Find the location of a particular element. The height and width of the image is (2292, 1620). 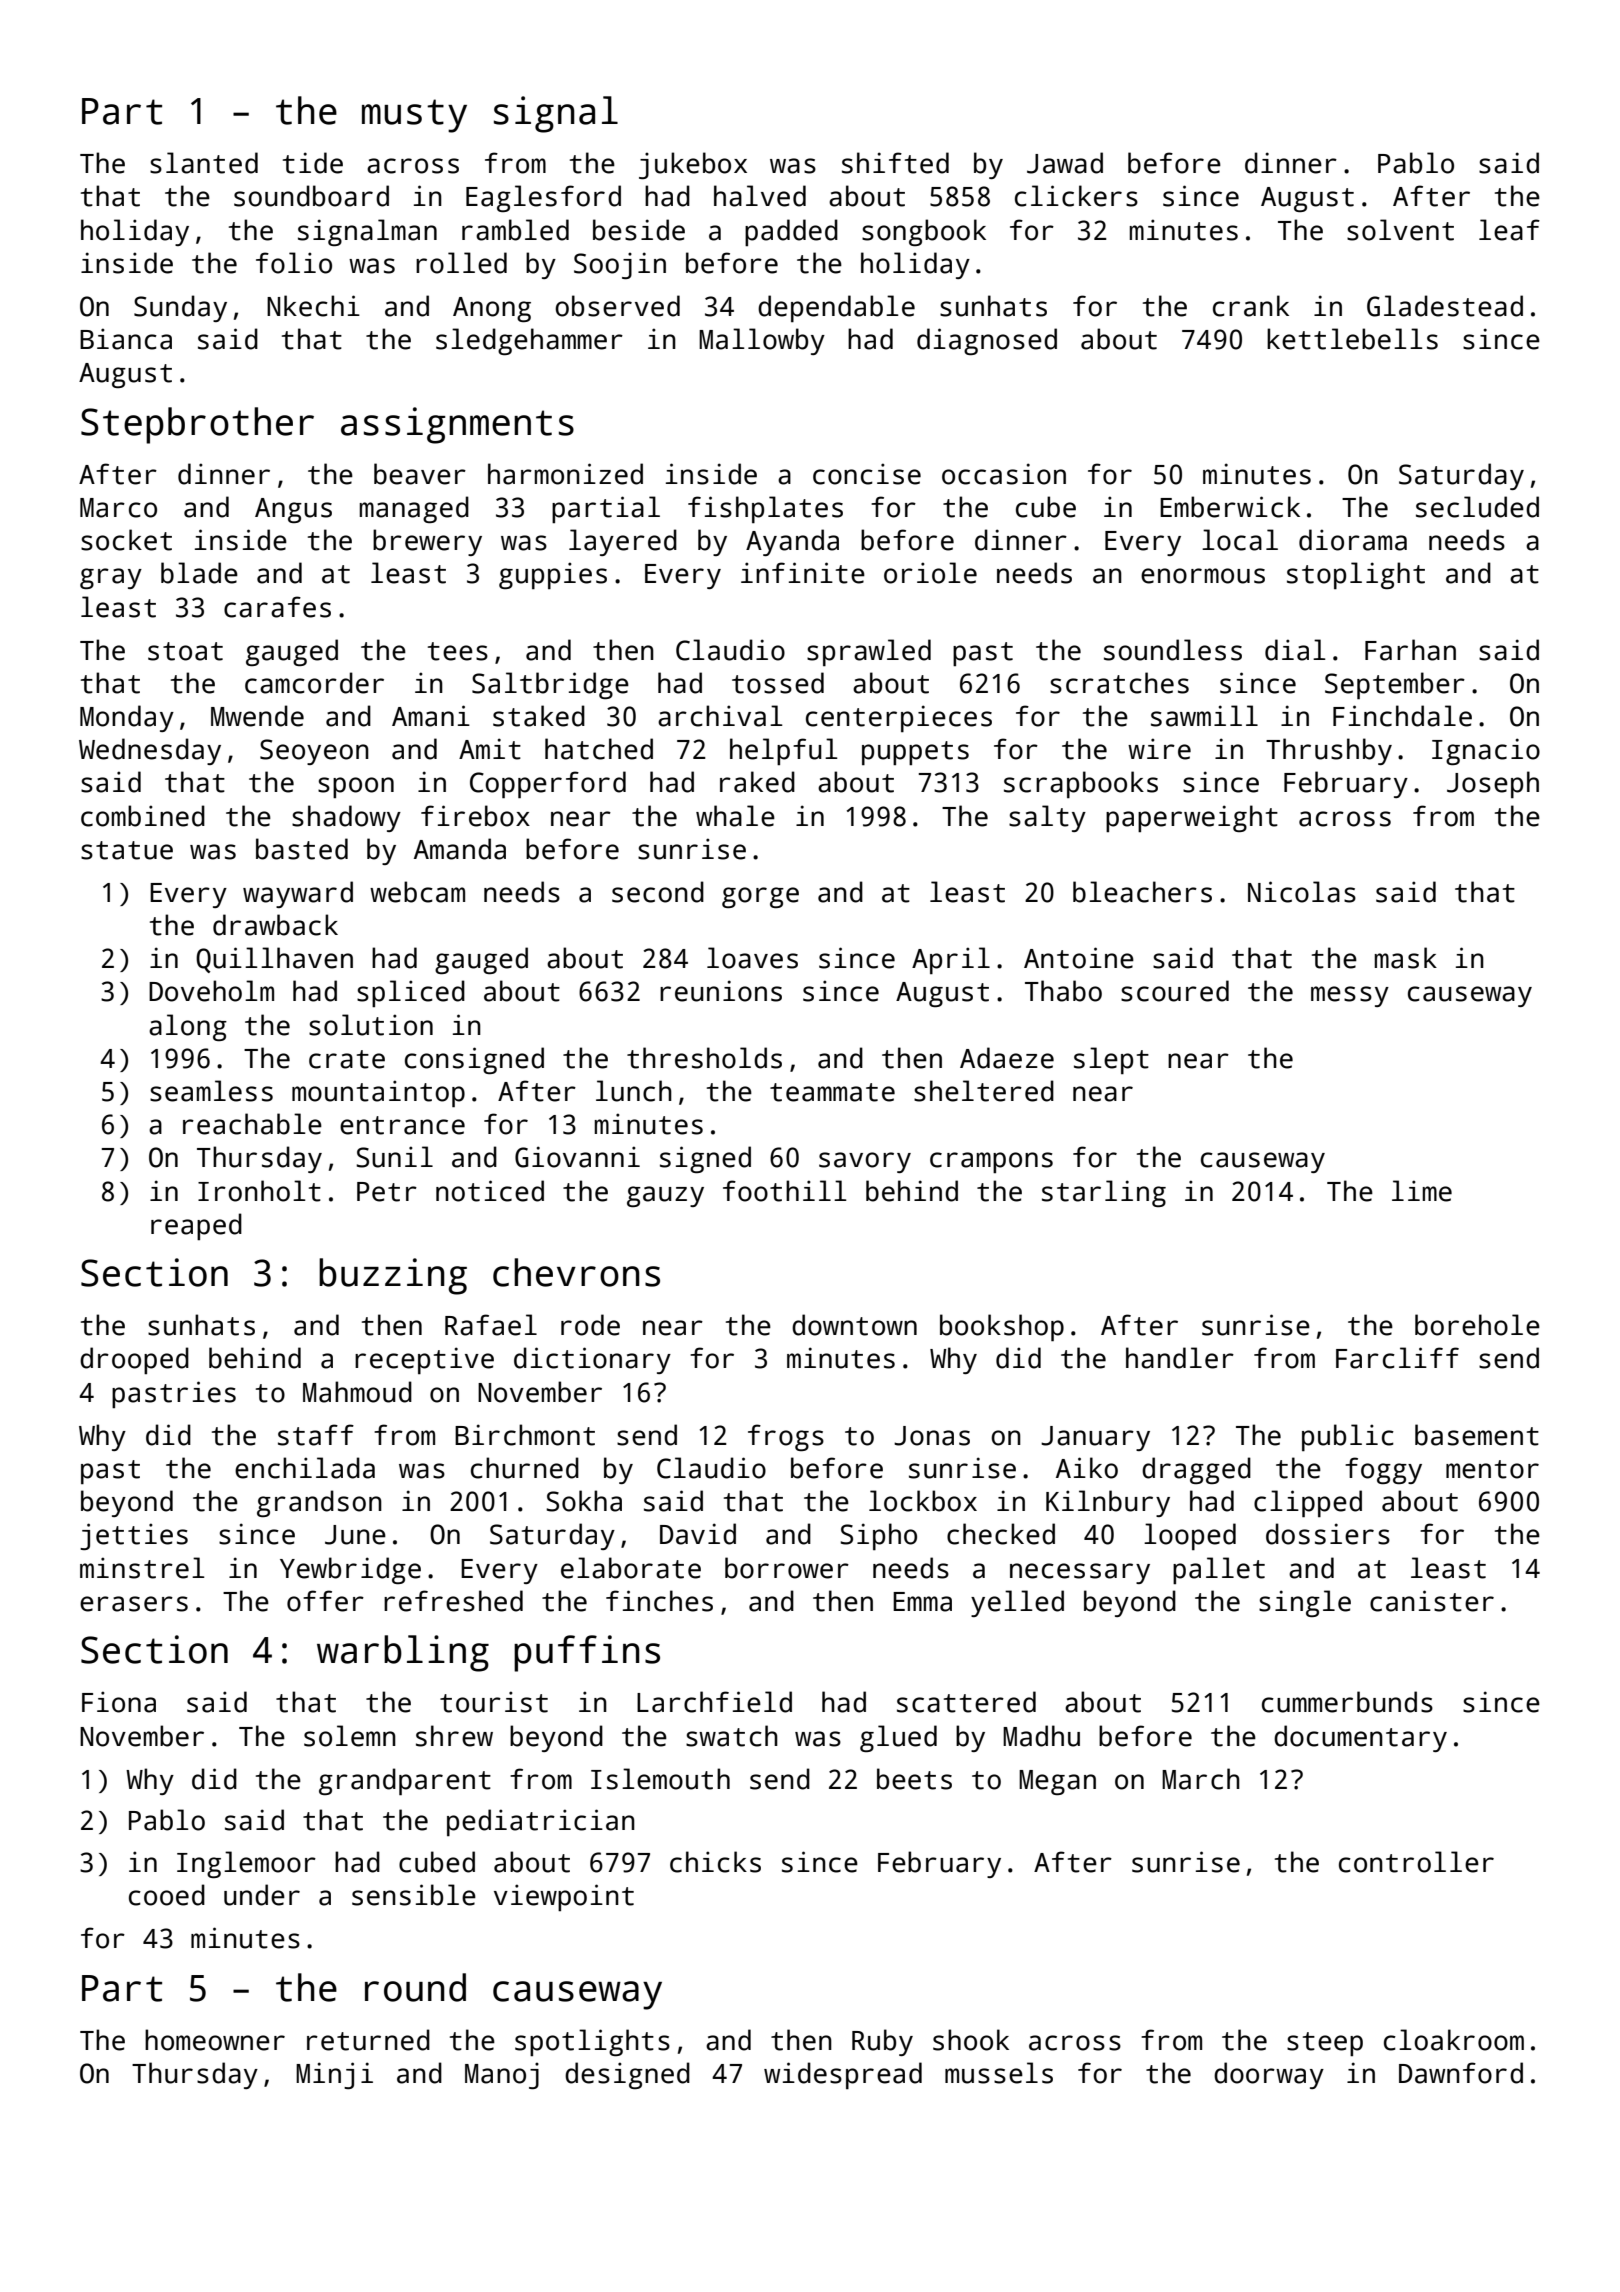

Ignacio is located at coordinates (1486, 751).
